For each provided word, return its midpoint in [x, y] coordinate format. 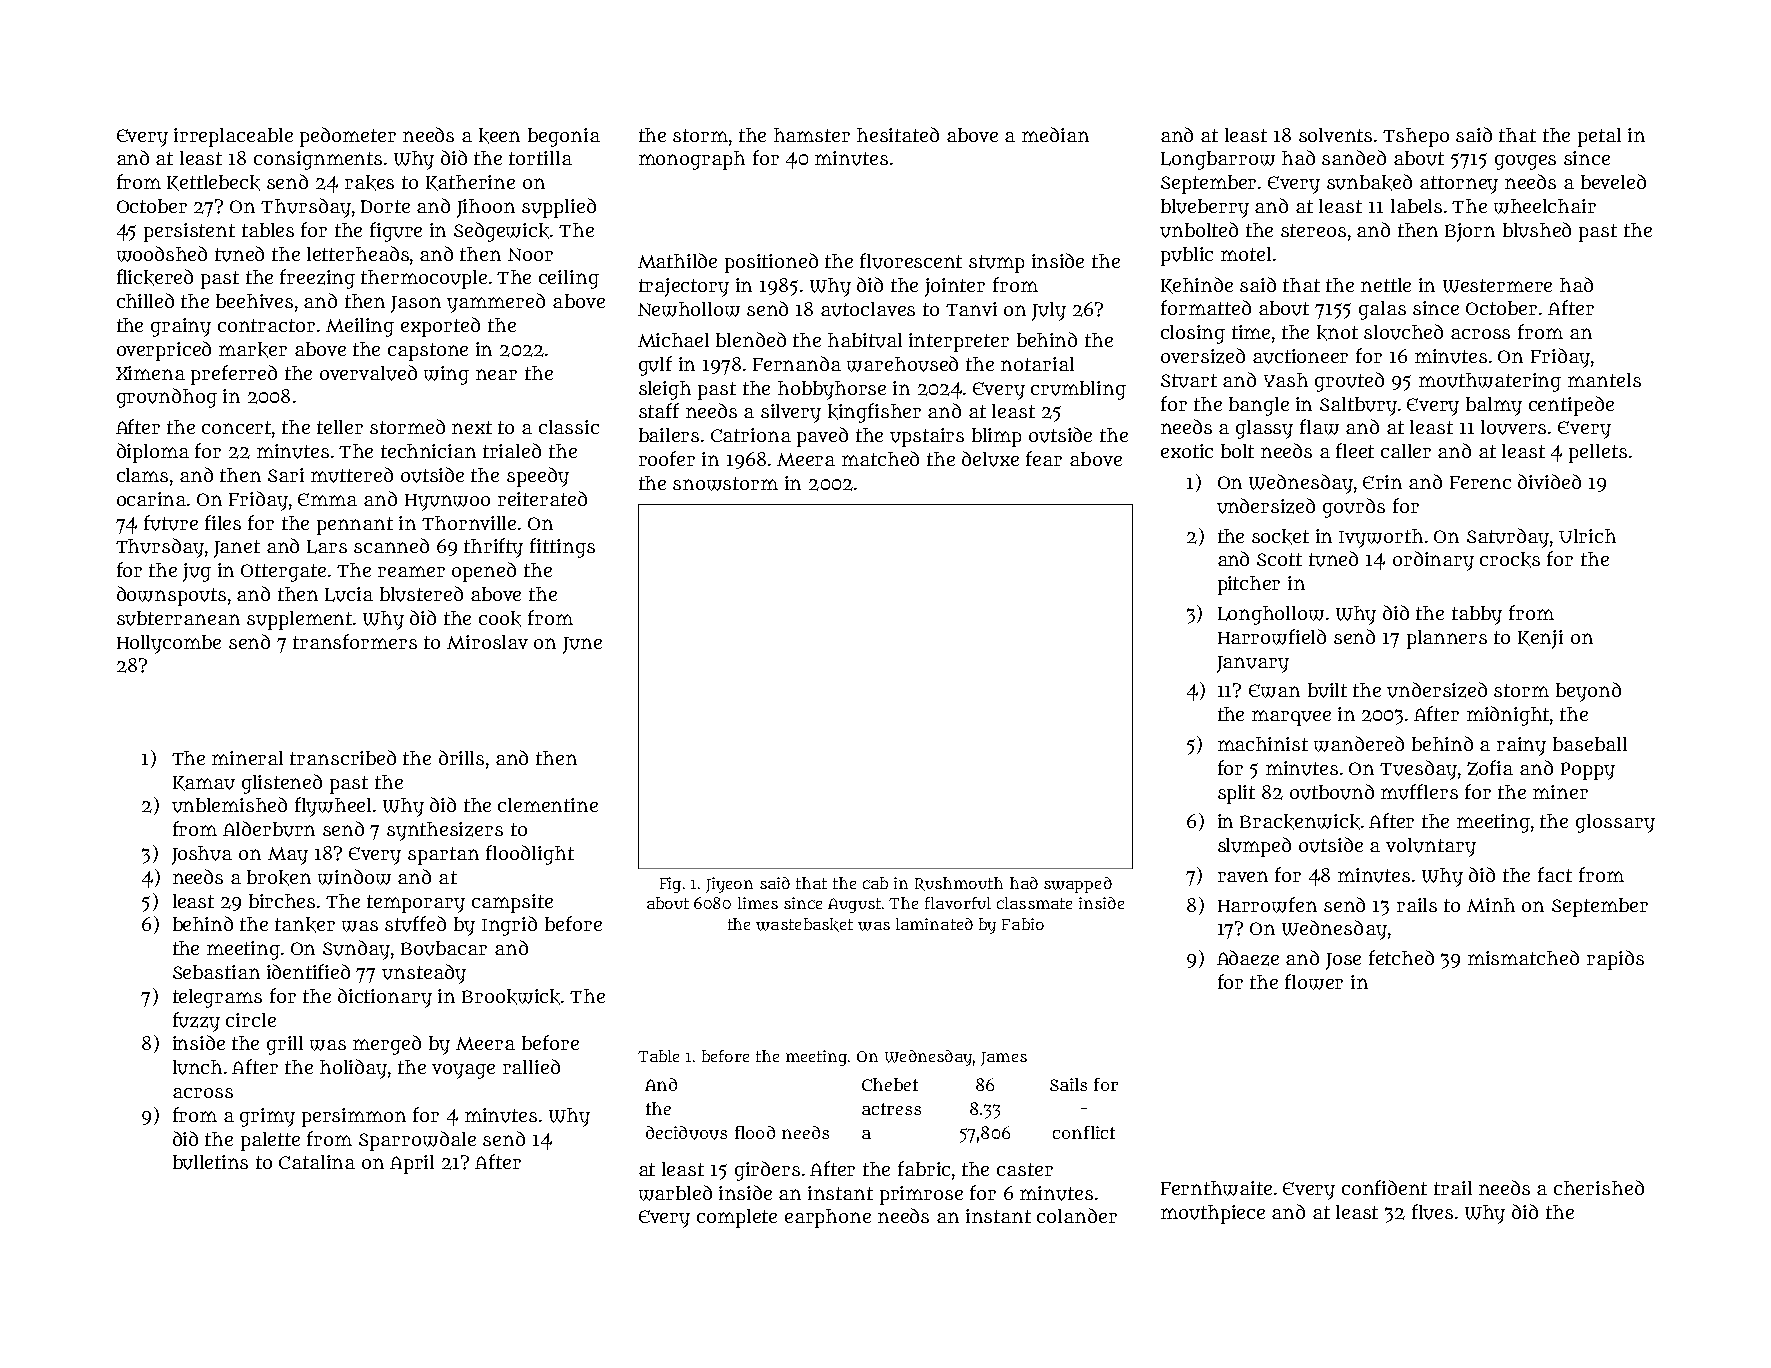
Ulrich [1587, 536]
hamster [812, 135]
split [1236, 794]
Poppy [1588, 771]
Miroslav [487, 642]
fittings [562, 548]
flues [1432, 1212]
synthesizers [445, 831]
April [412, 1164]
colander [1077, 1215]
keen [499, 136]
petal [1599, 137]
